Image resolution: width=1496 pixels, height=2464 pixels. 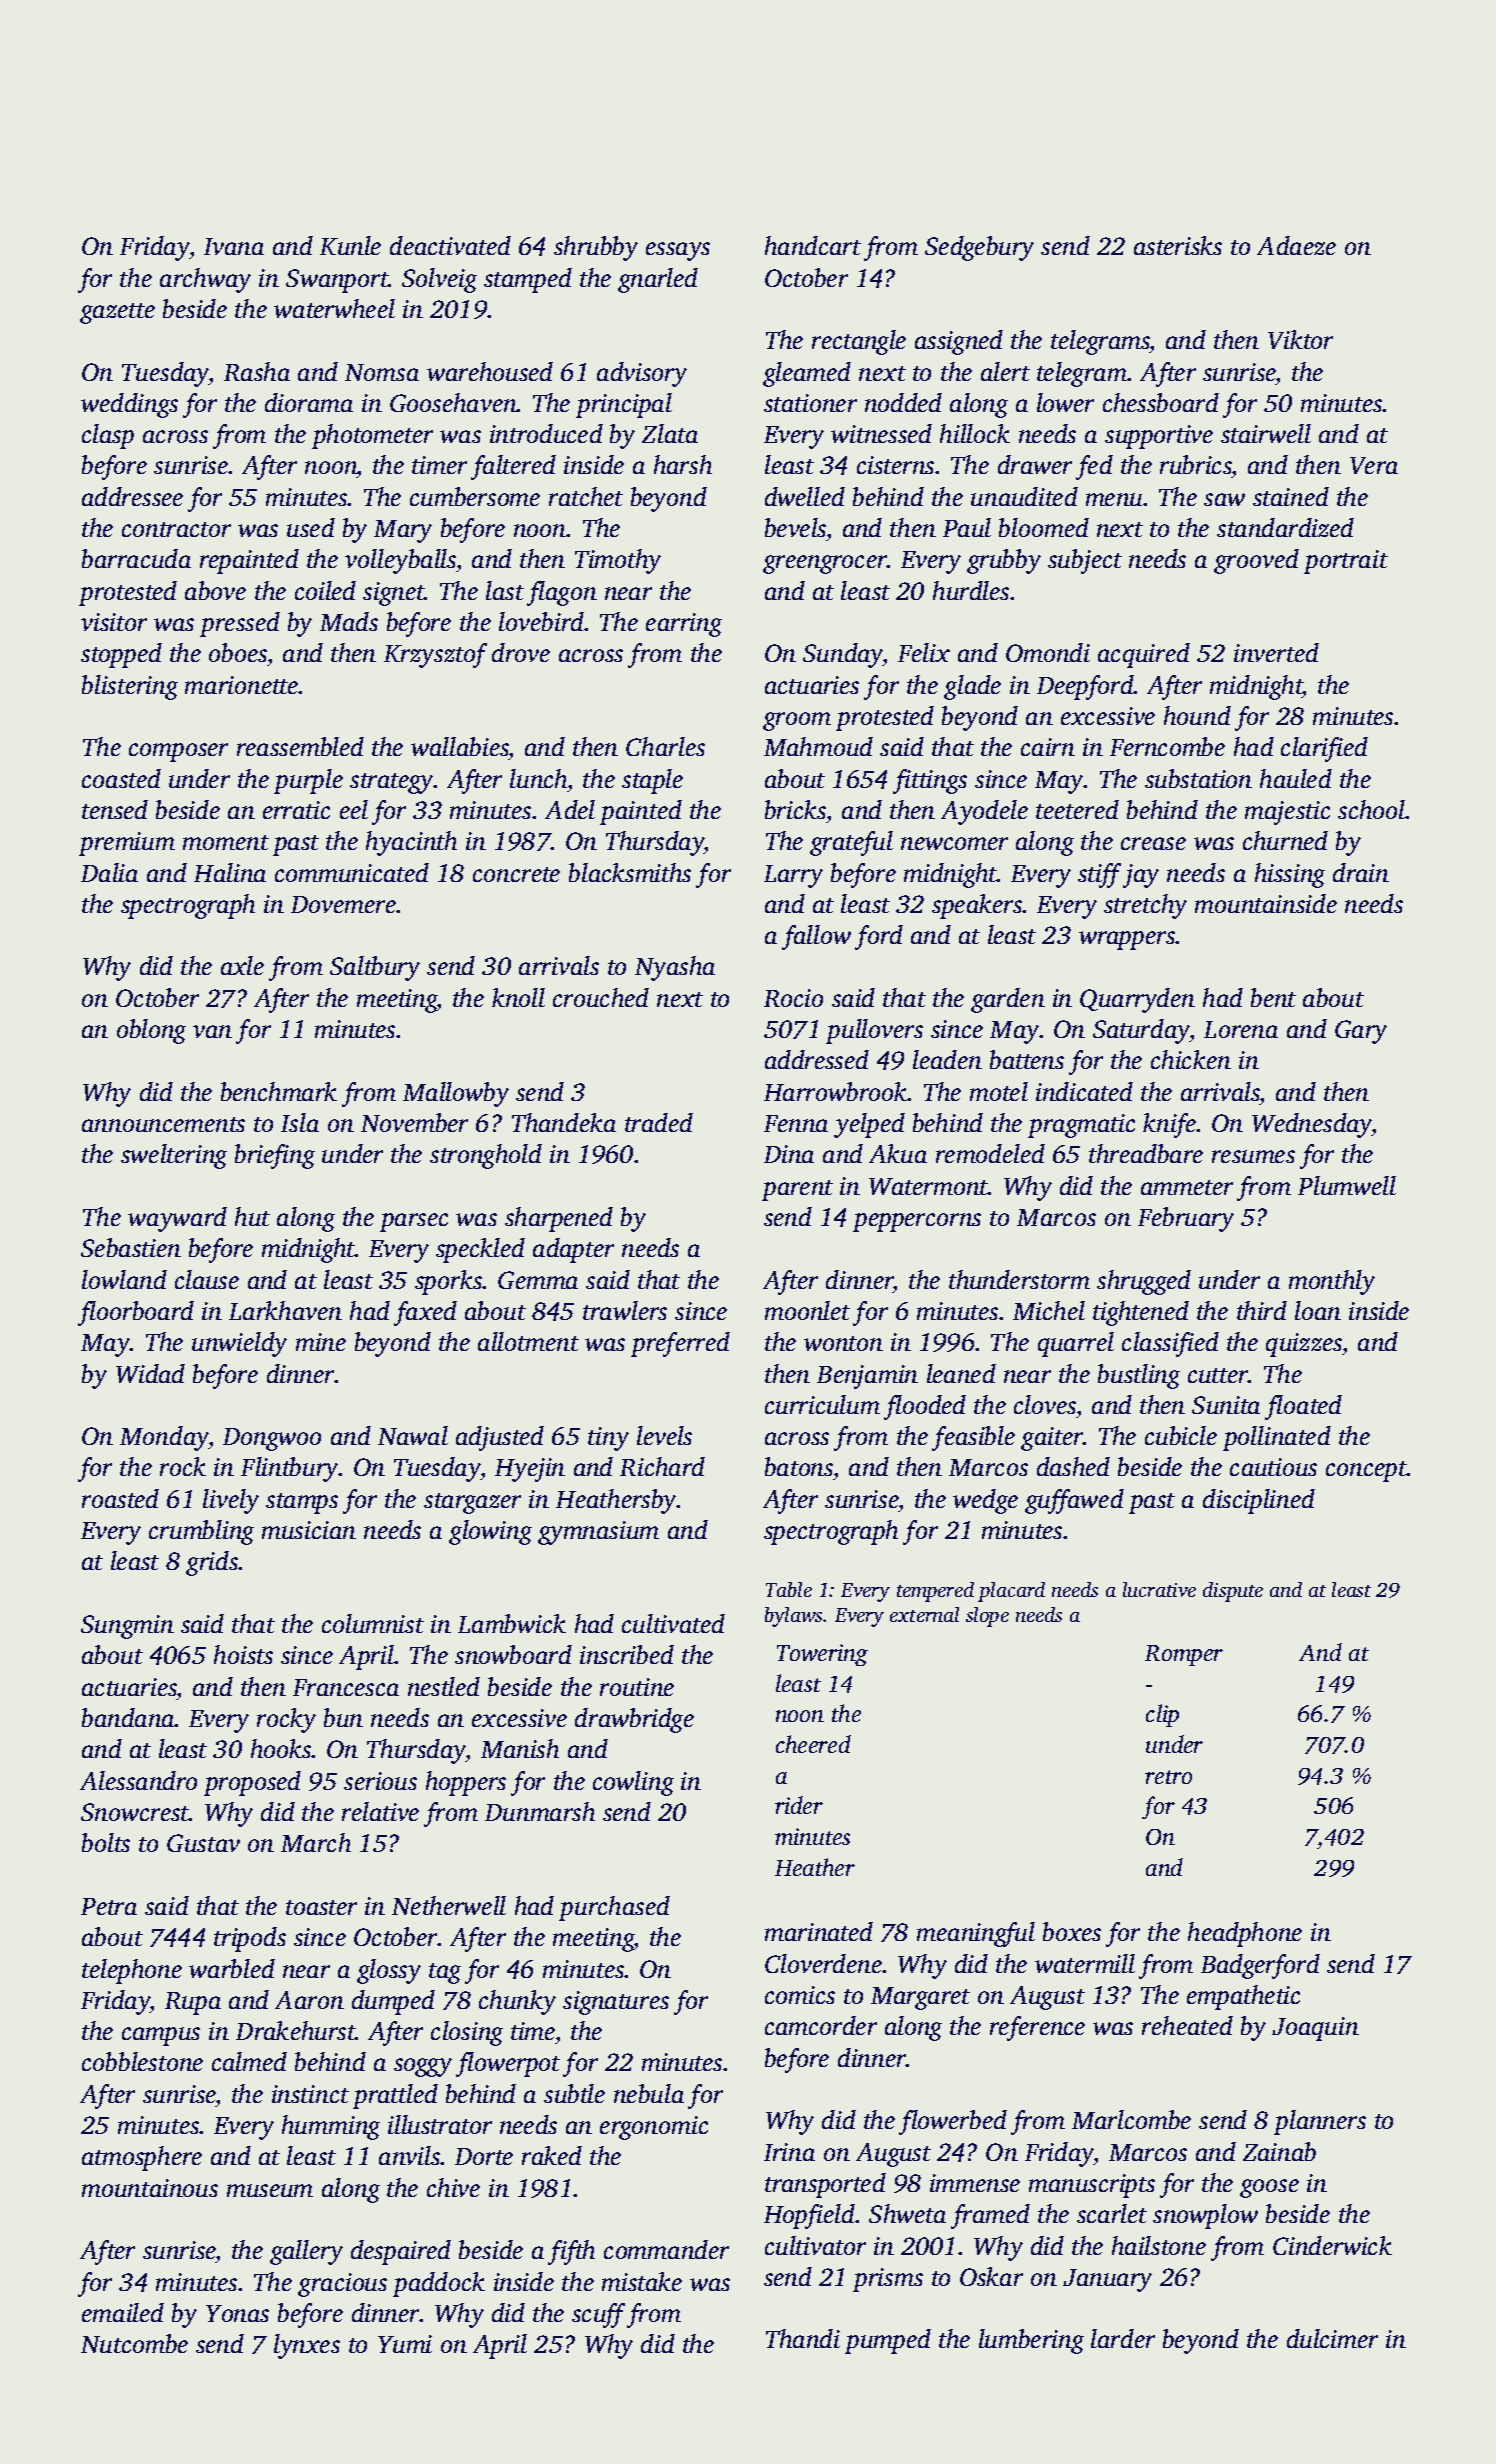 What do you see at coordinates (807, 1310) in the document?
I see `moonlet` at bounding box center [807, 1310].
